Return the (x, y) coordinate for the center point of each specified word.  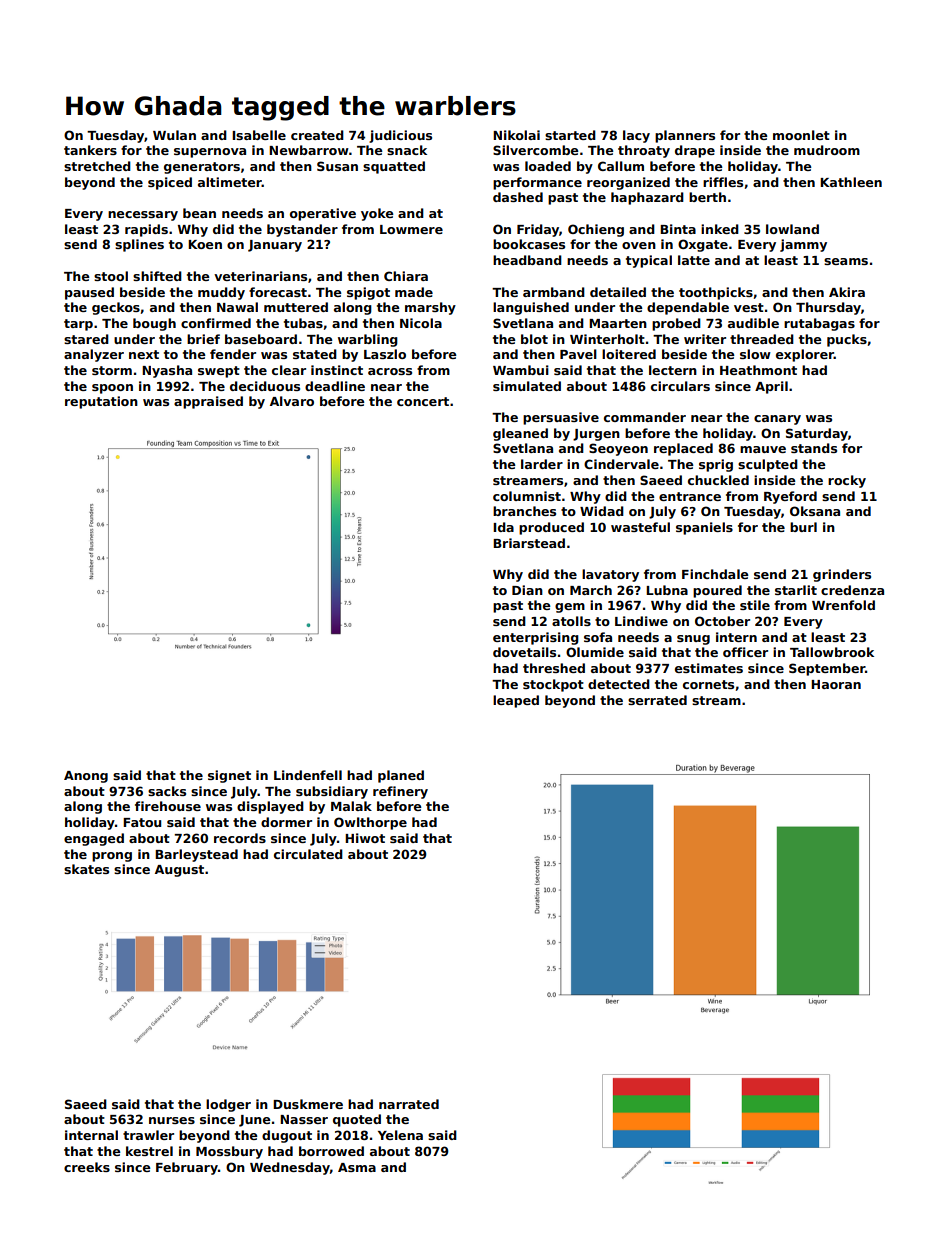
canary (777, 420)
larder (542, 464)
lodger (228, 1105)
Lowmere (411, 229)
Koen (205, 244)
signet (229, 776)
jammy (803, 245)
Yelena (400, 1135)
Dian (527, 590)
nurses (172, 1120)
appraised (208, 402)
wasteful (640, 527)
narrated (409, 1104)
